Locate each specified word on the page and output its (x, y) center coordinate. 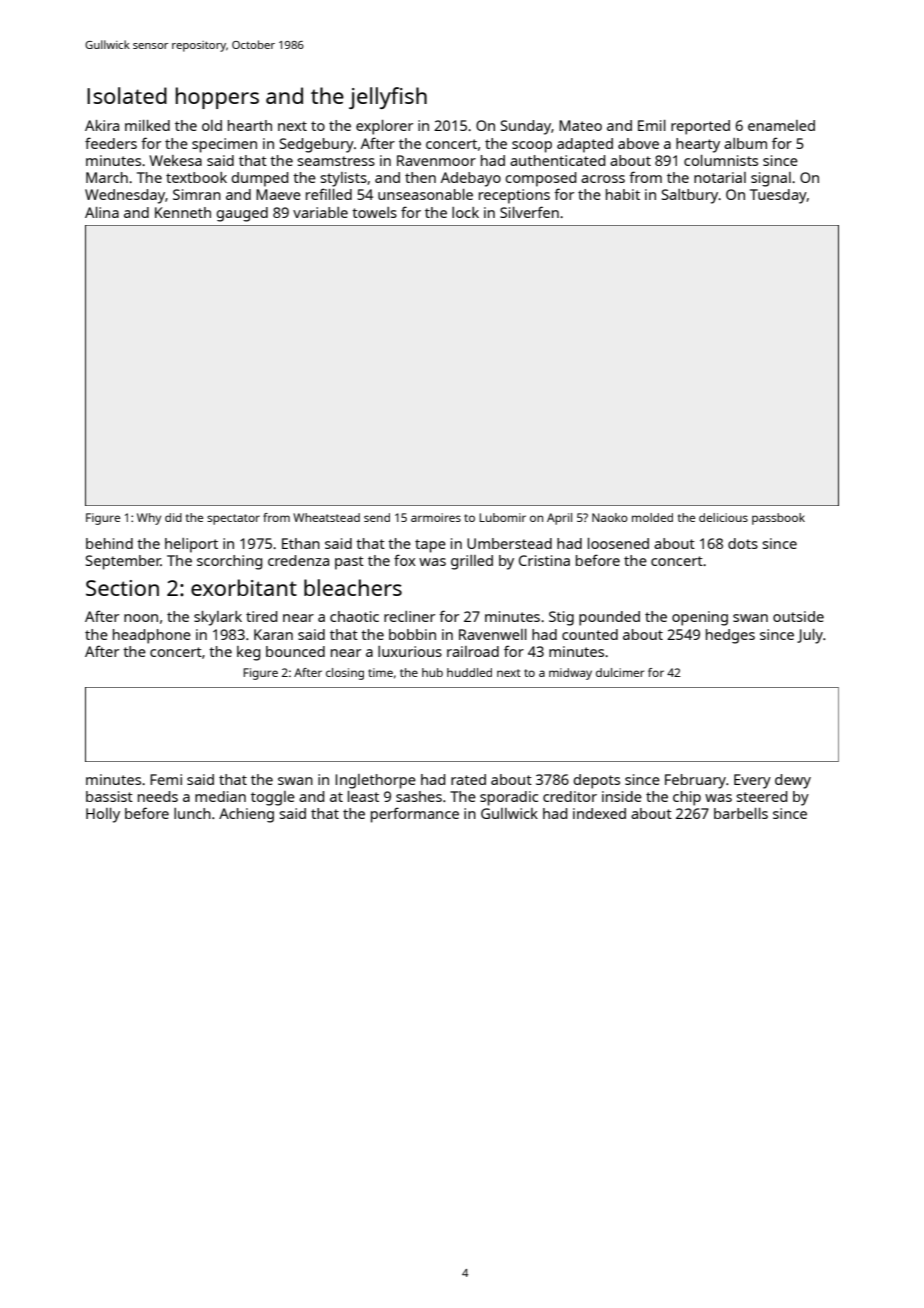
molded (652, 517)
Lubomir (502, 517)
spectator (233, 519)
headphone (152, 636)
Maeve (278, 194)
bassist (109, 796)
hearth (250, 125)
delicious (723, 517)
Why (149, 519)
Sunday (526, 127)
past (349, 563)
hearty (698, 145)
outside (798, 616)
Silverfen (529, 212)
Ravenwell (493, 634)
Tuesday (778, 196)
